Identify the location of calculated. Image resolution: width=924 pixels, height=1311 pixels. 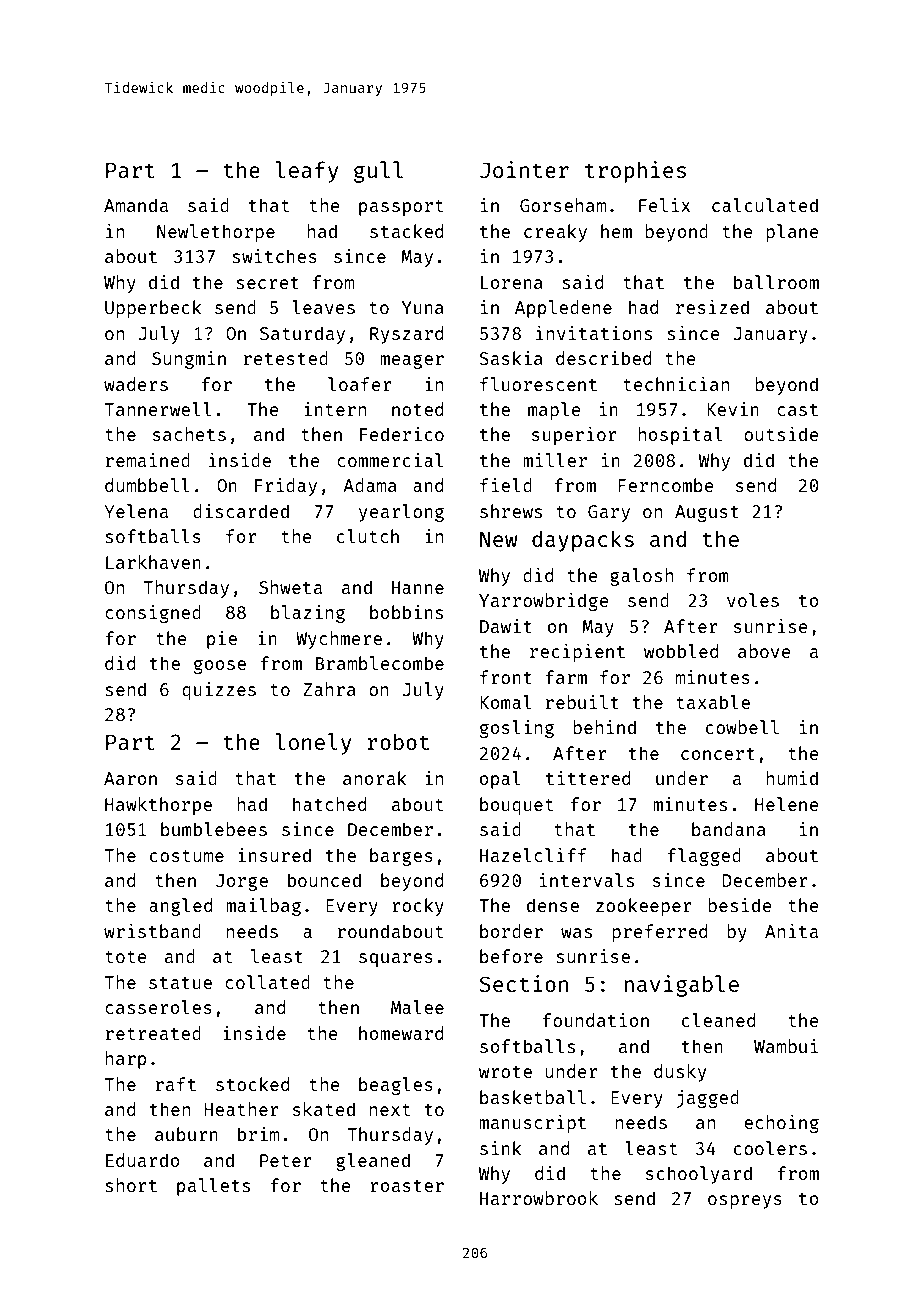
(765, 205).
